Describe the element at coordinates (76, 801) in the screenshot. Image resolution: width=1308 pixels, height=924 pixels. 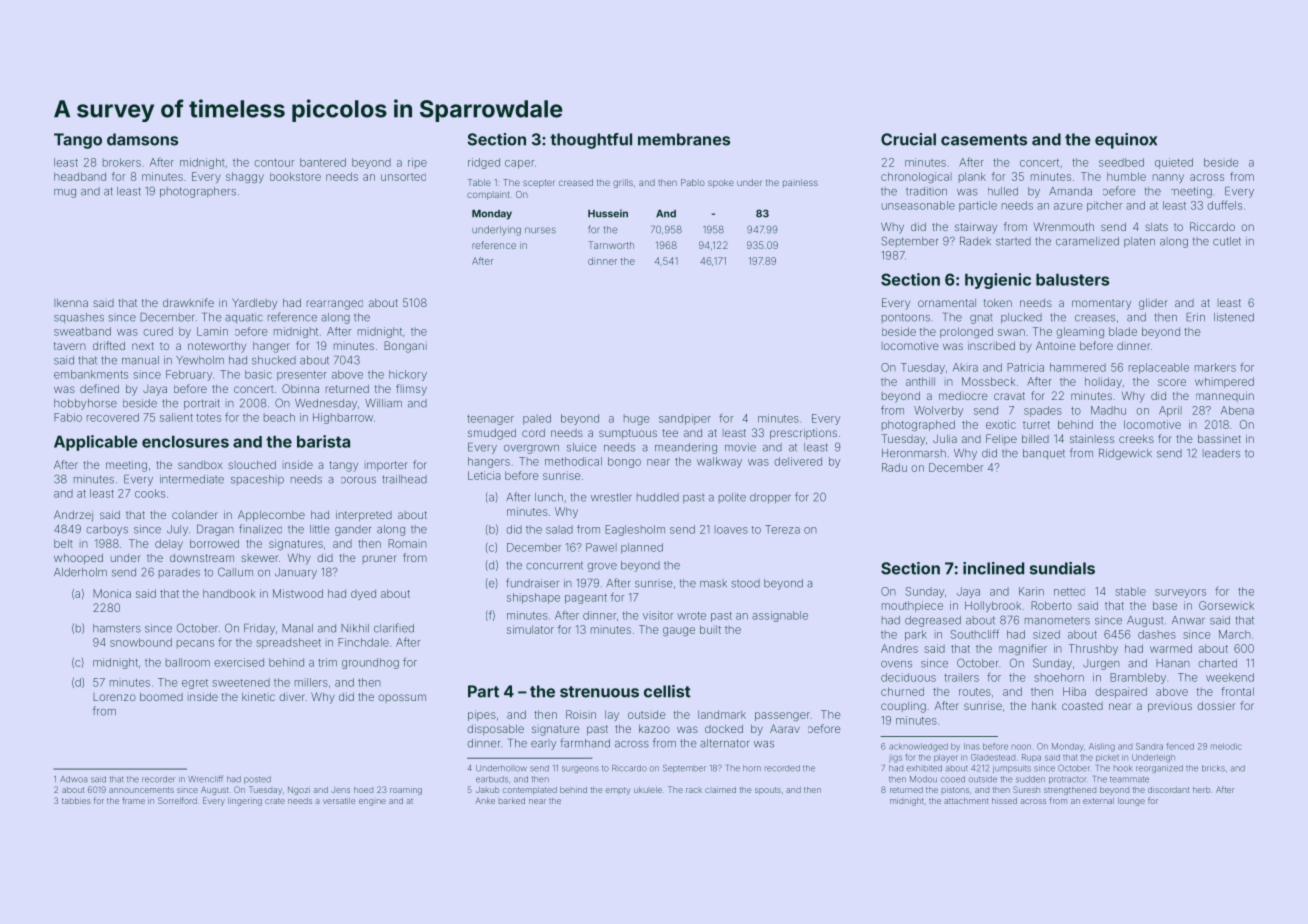
I see `tabbies` at that location.
